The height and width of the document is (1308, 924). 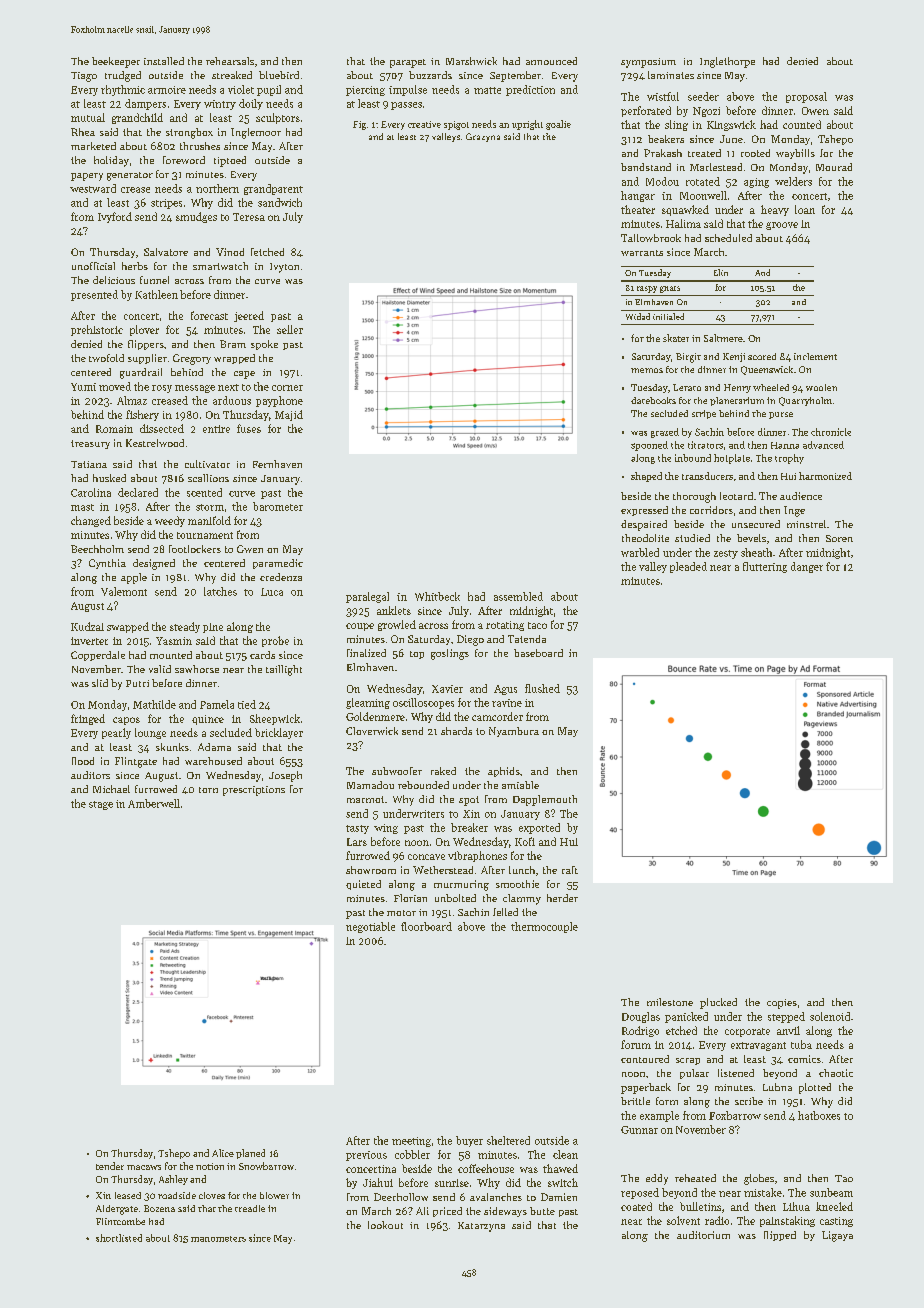 I want to click on rosy, so click(x=162, y=389).
